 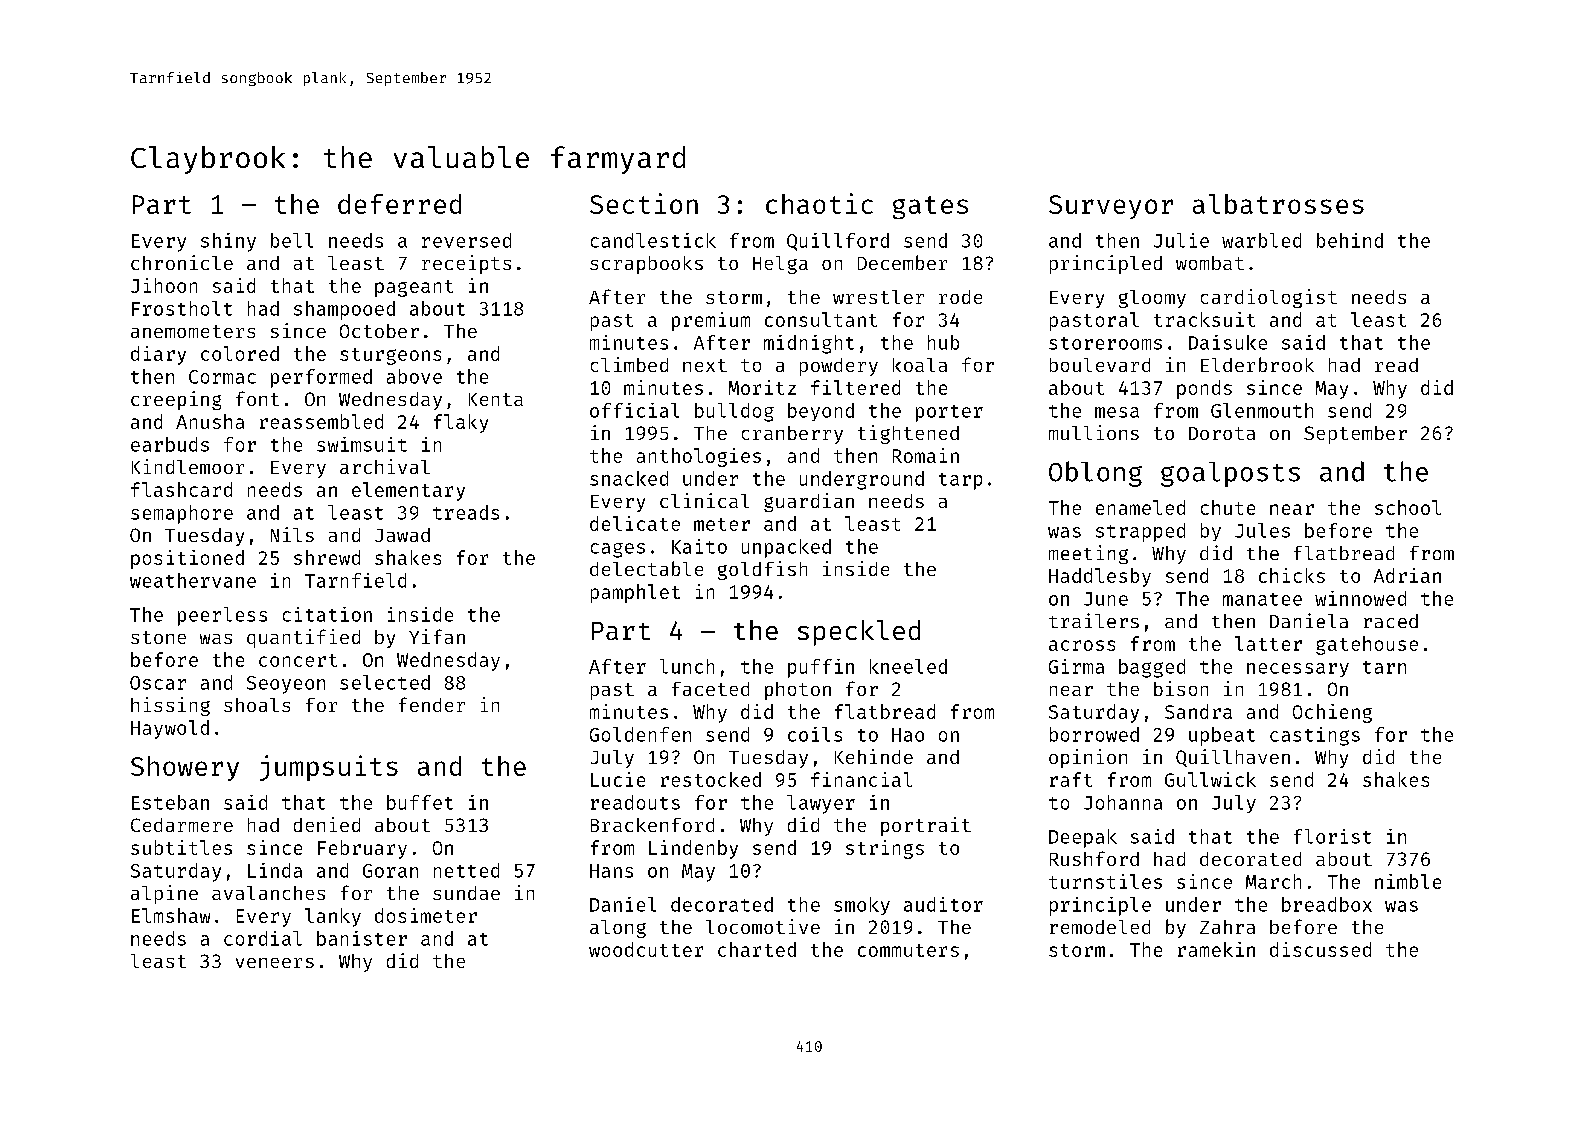 I want to click on anthologies, so click(x=699, y=457).
